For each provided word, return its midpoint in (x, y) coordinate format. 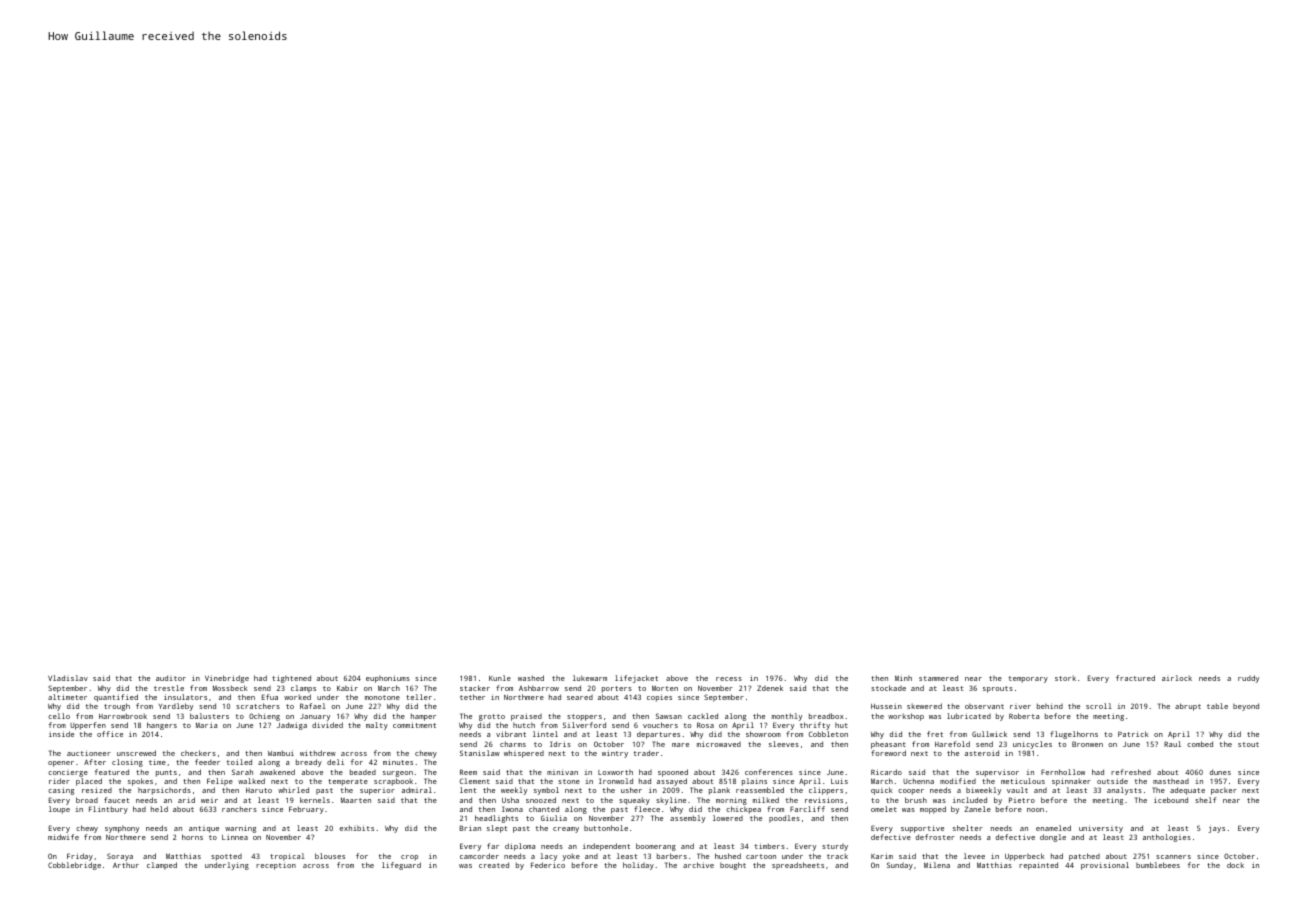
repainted (1038, 866)
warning (240, 829)
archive (698, 865)
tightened (291, 679)
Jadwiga (292, 726)
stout (1248, 744)
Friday (80, 857)
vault (1017, 790)
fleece (647, 809)
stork (1065, 678)
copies (659, 698)
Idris (560, 744)
